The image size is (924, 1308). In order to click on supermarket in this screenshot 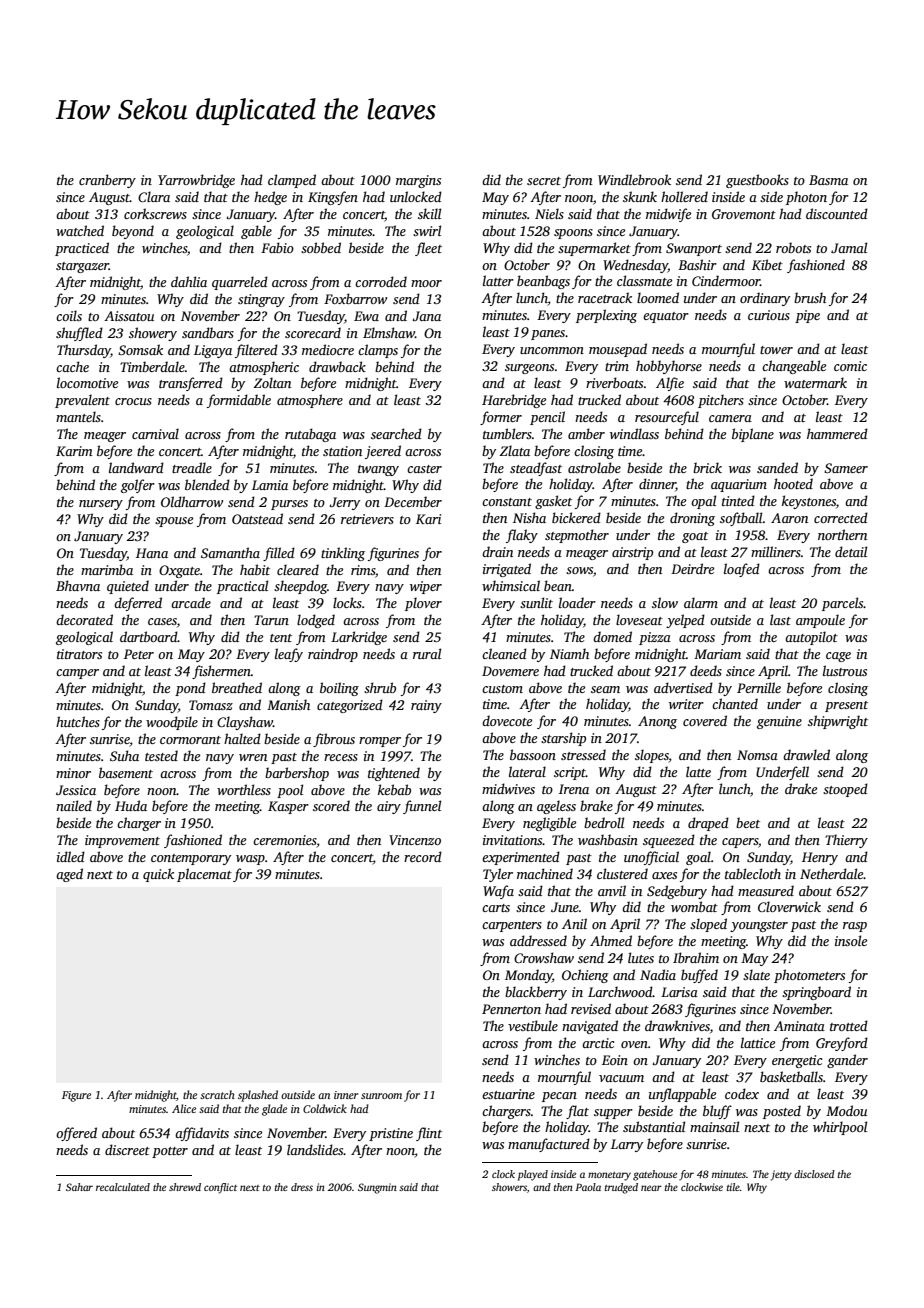, I will do `click(594, 249)`.
